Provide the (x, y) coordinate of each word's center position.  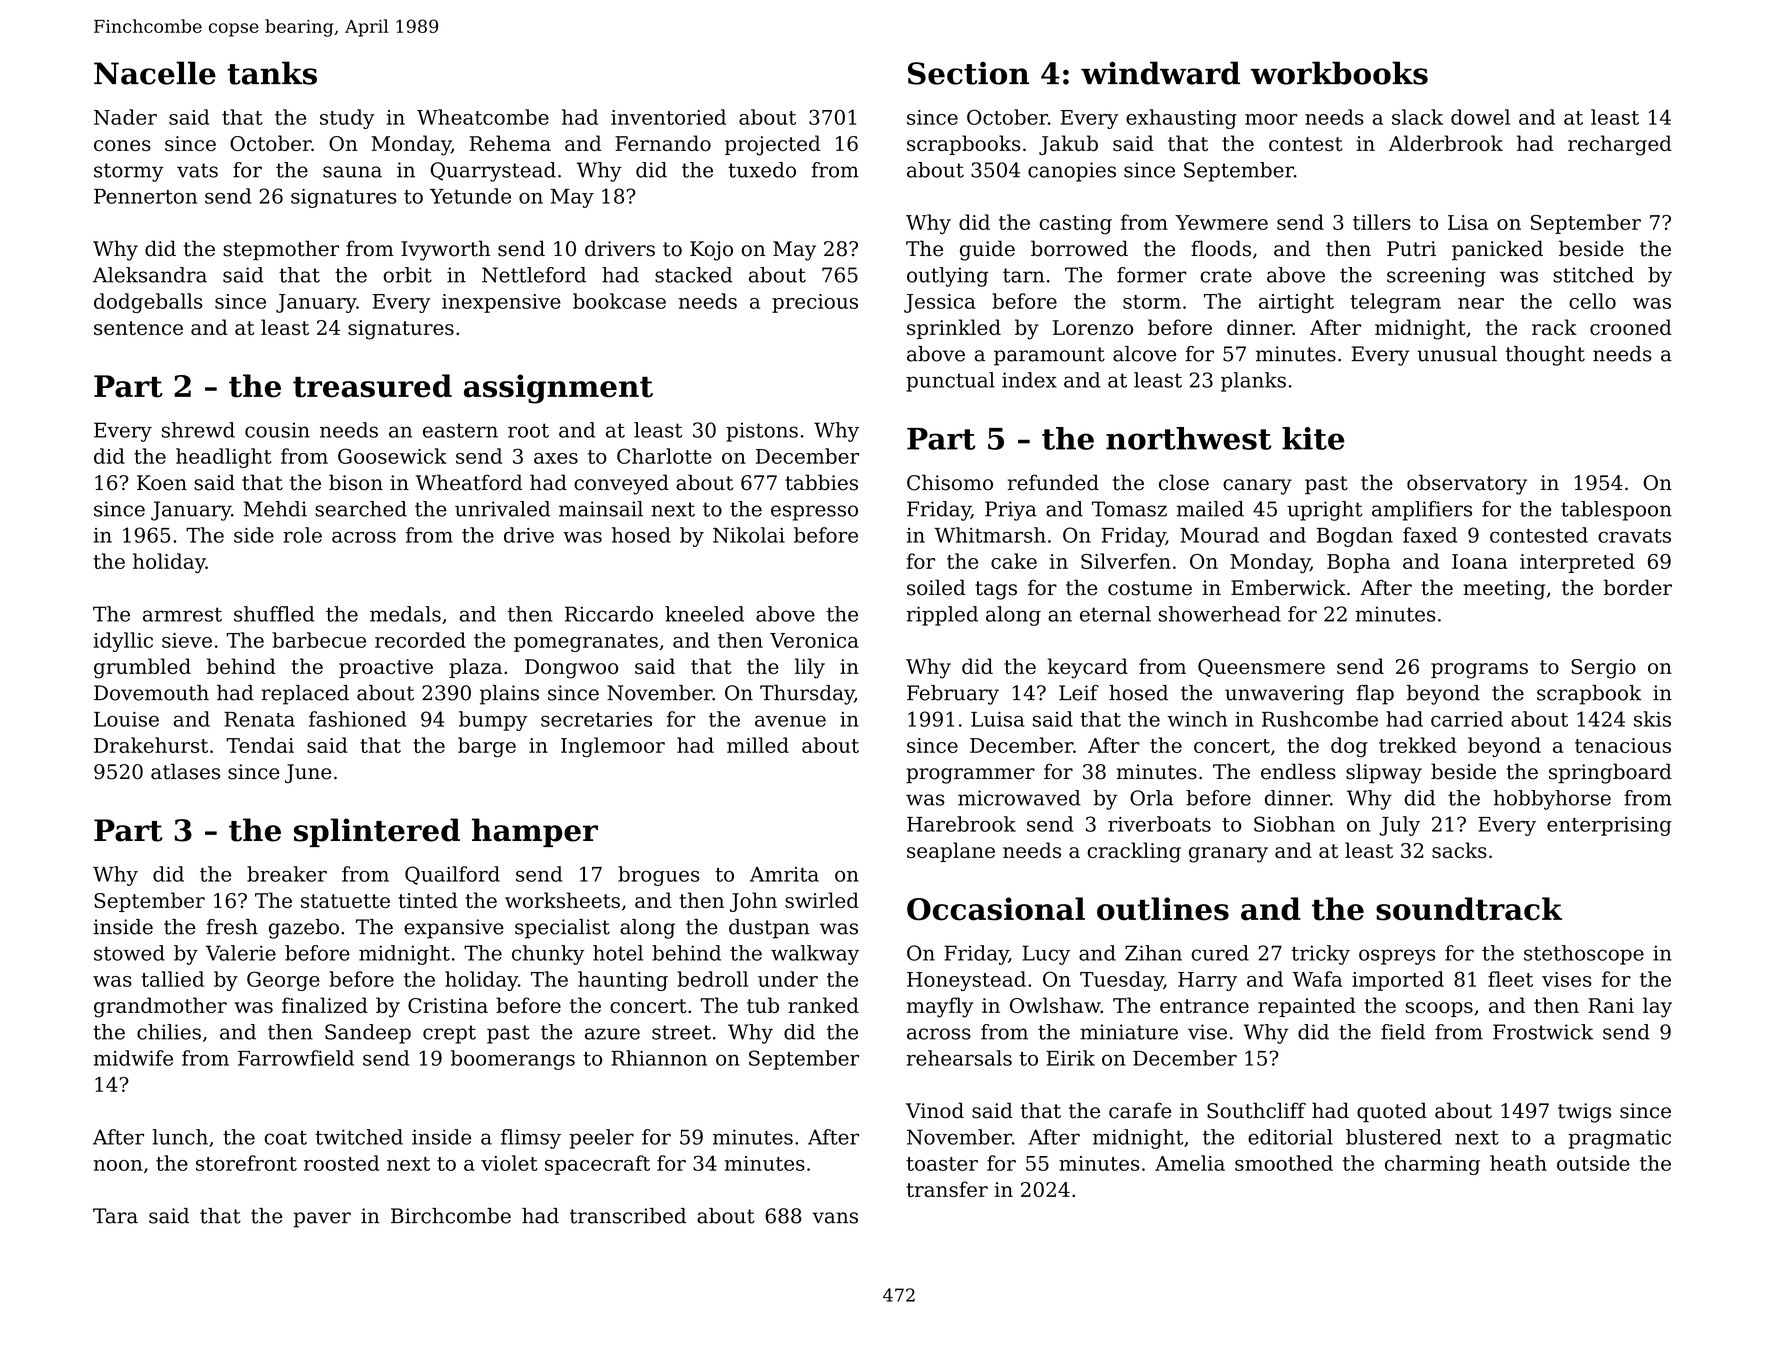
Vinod (935, 1110)
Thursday (807, 695)
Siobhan (1294, 824)
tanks (272, 73)
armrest (182, 614)
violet (509, 1163)
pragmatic (1619, 1139)
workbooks (1339, 73)
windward (1160, 73)
